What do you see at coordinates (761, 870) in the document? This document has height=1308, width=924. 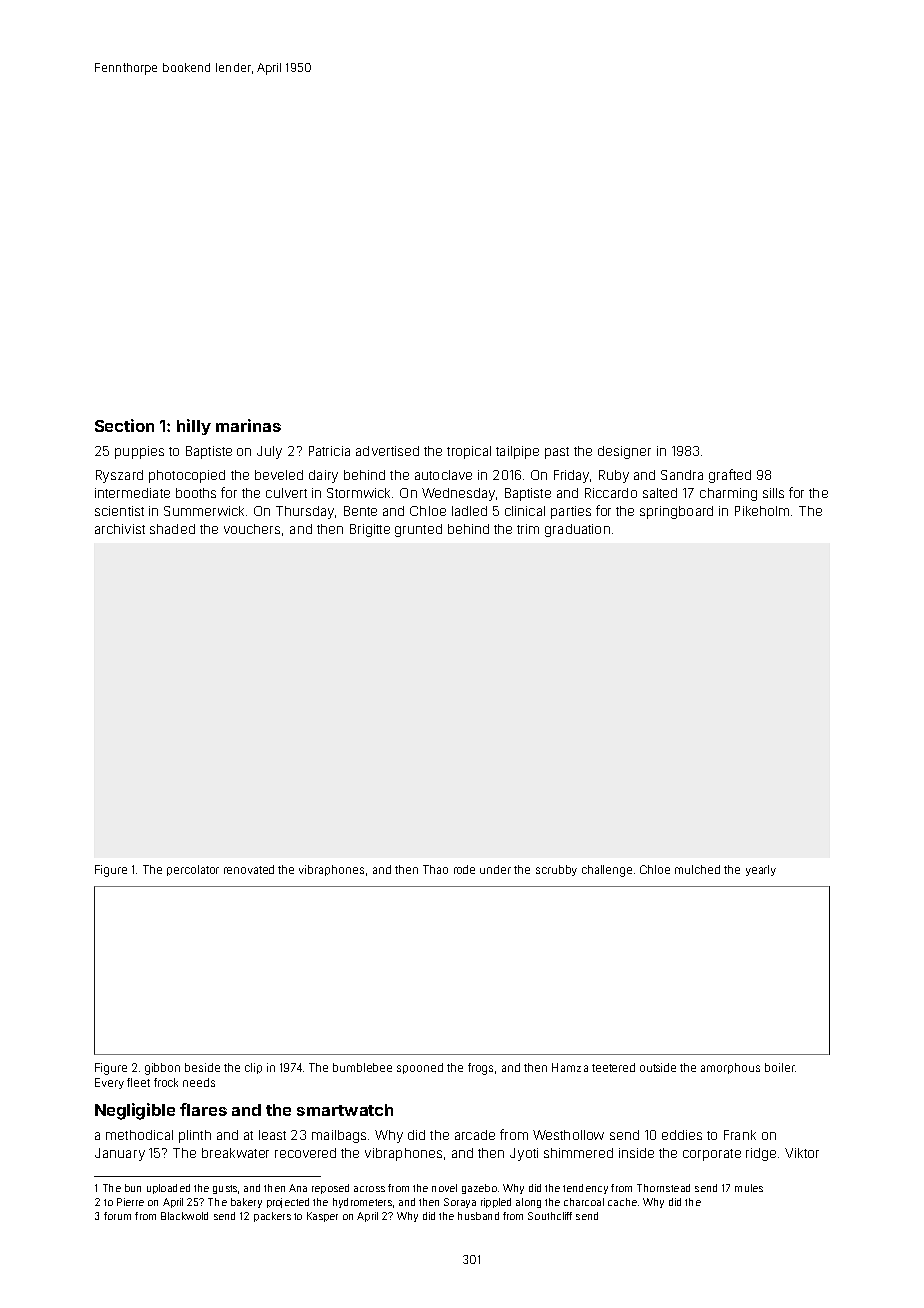 I see `yearly` at bounding box center [761, 870].
